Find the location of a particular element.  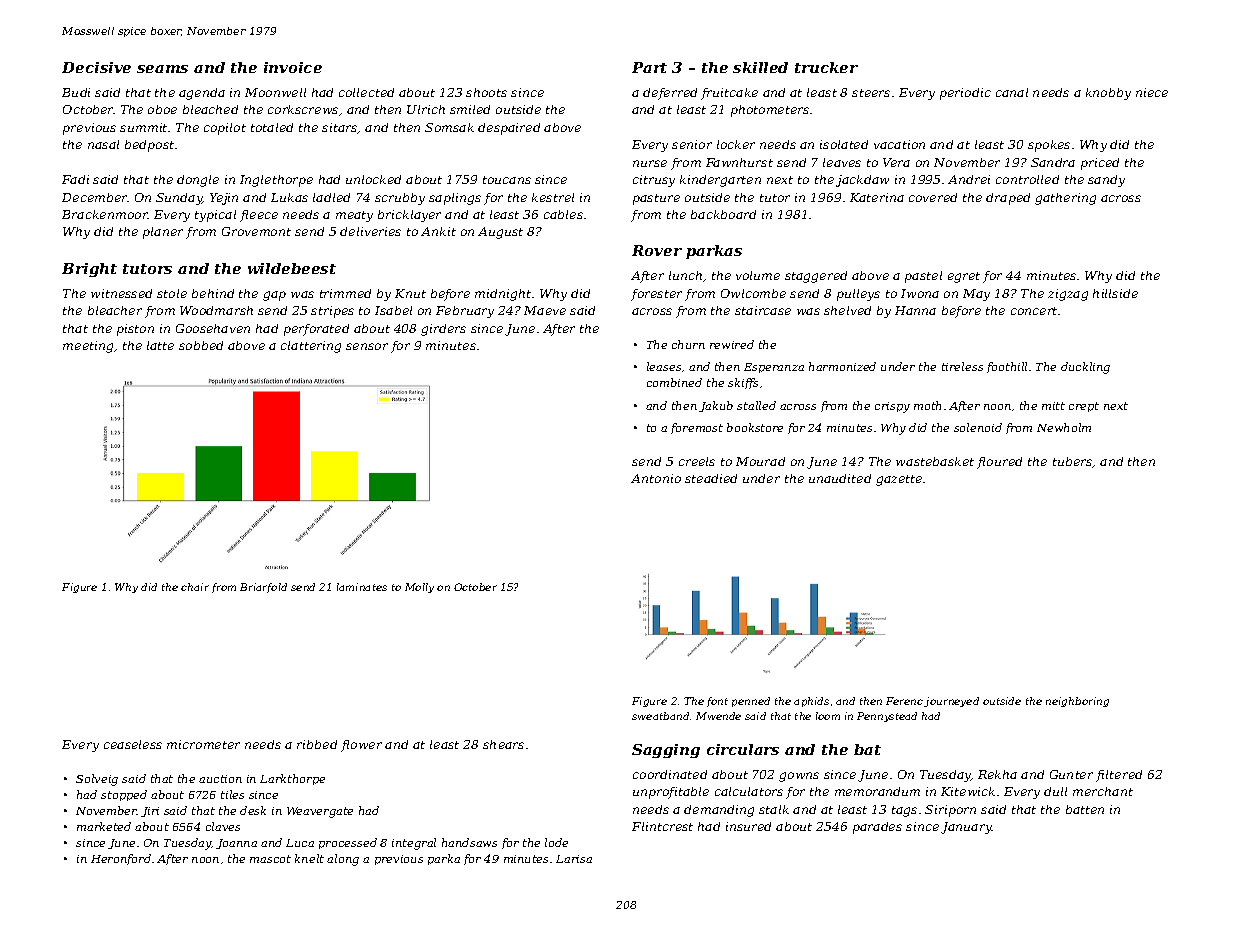

staggered is located at coordinates (816, 277).
